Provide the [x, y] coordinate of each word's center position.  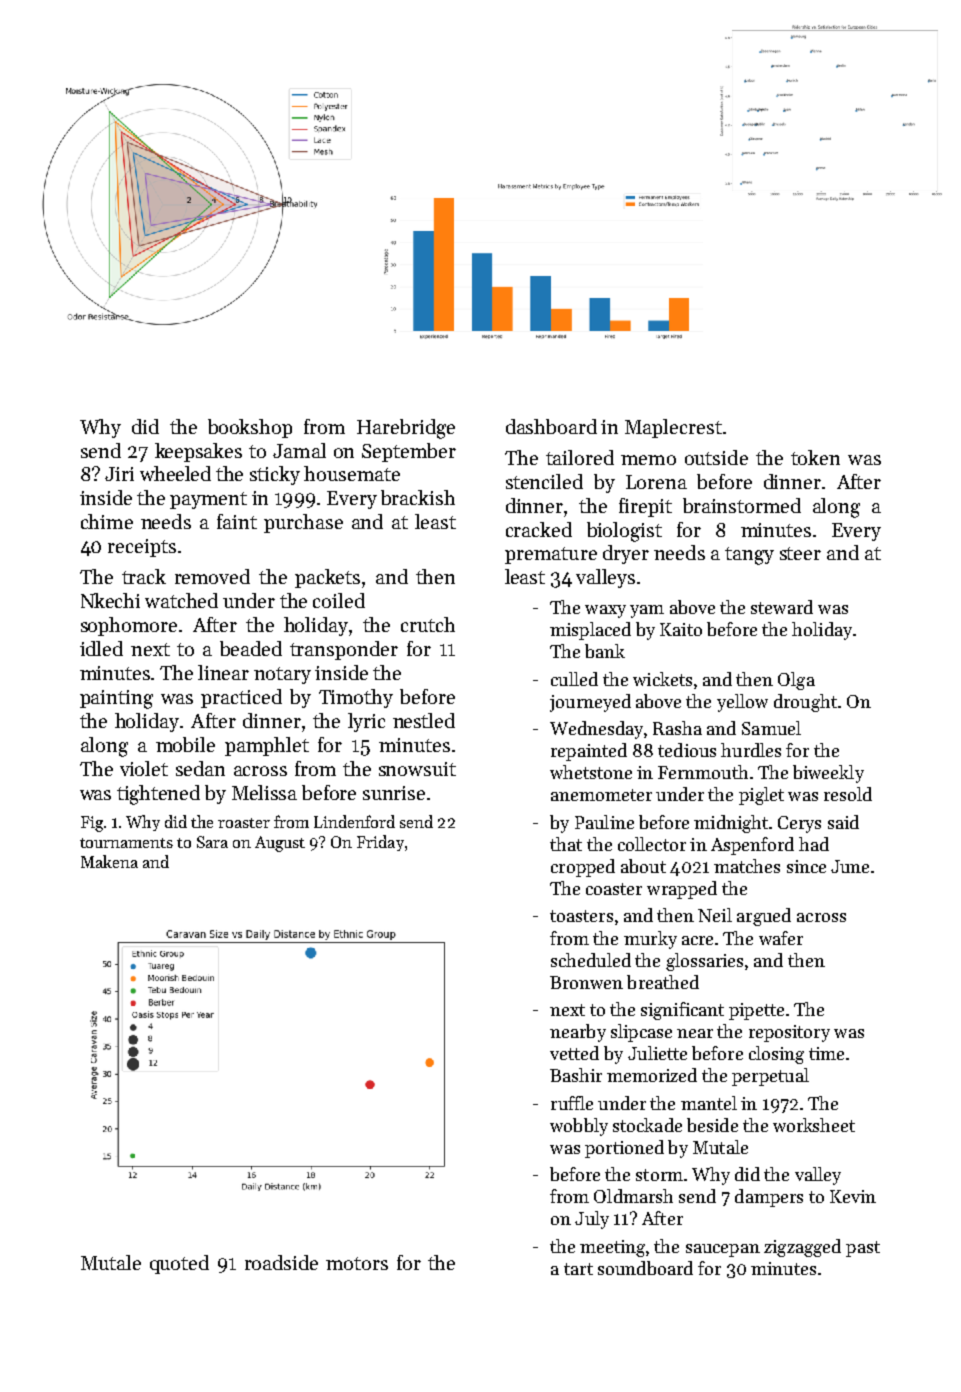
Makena [109, 861]
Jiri [119, 474]
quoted [179, 1264]
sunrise [394, 793]
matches [747, 866]
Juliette [657, 1053]
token [815, 457]
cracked [539, 529]
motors [357, 1263]
